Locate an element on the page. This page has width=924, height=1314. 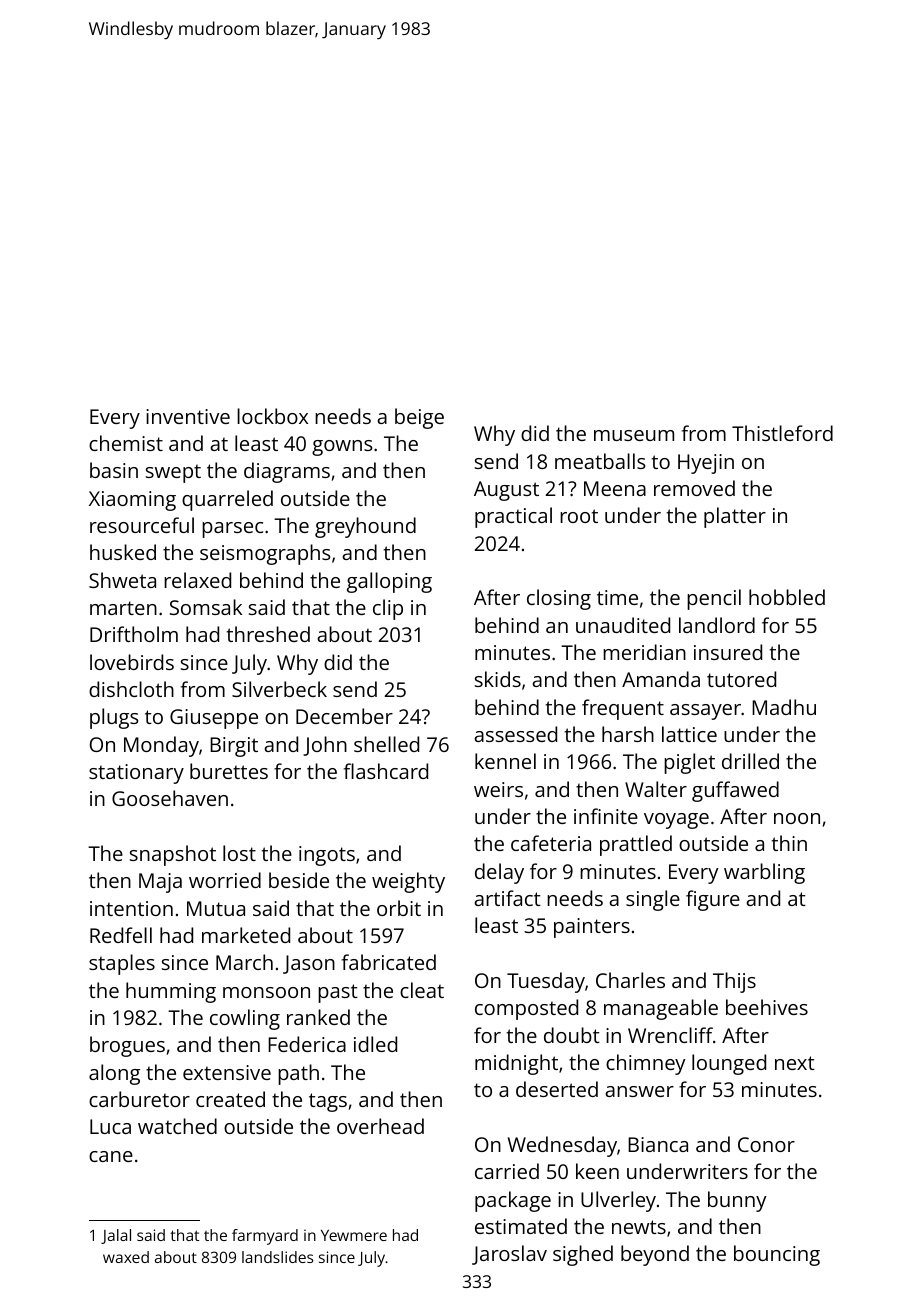
Luca is located at coordinates (110, 1126).
